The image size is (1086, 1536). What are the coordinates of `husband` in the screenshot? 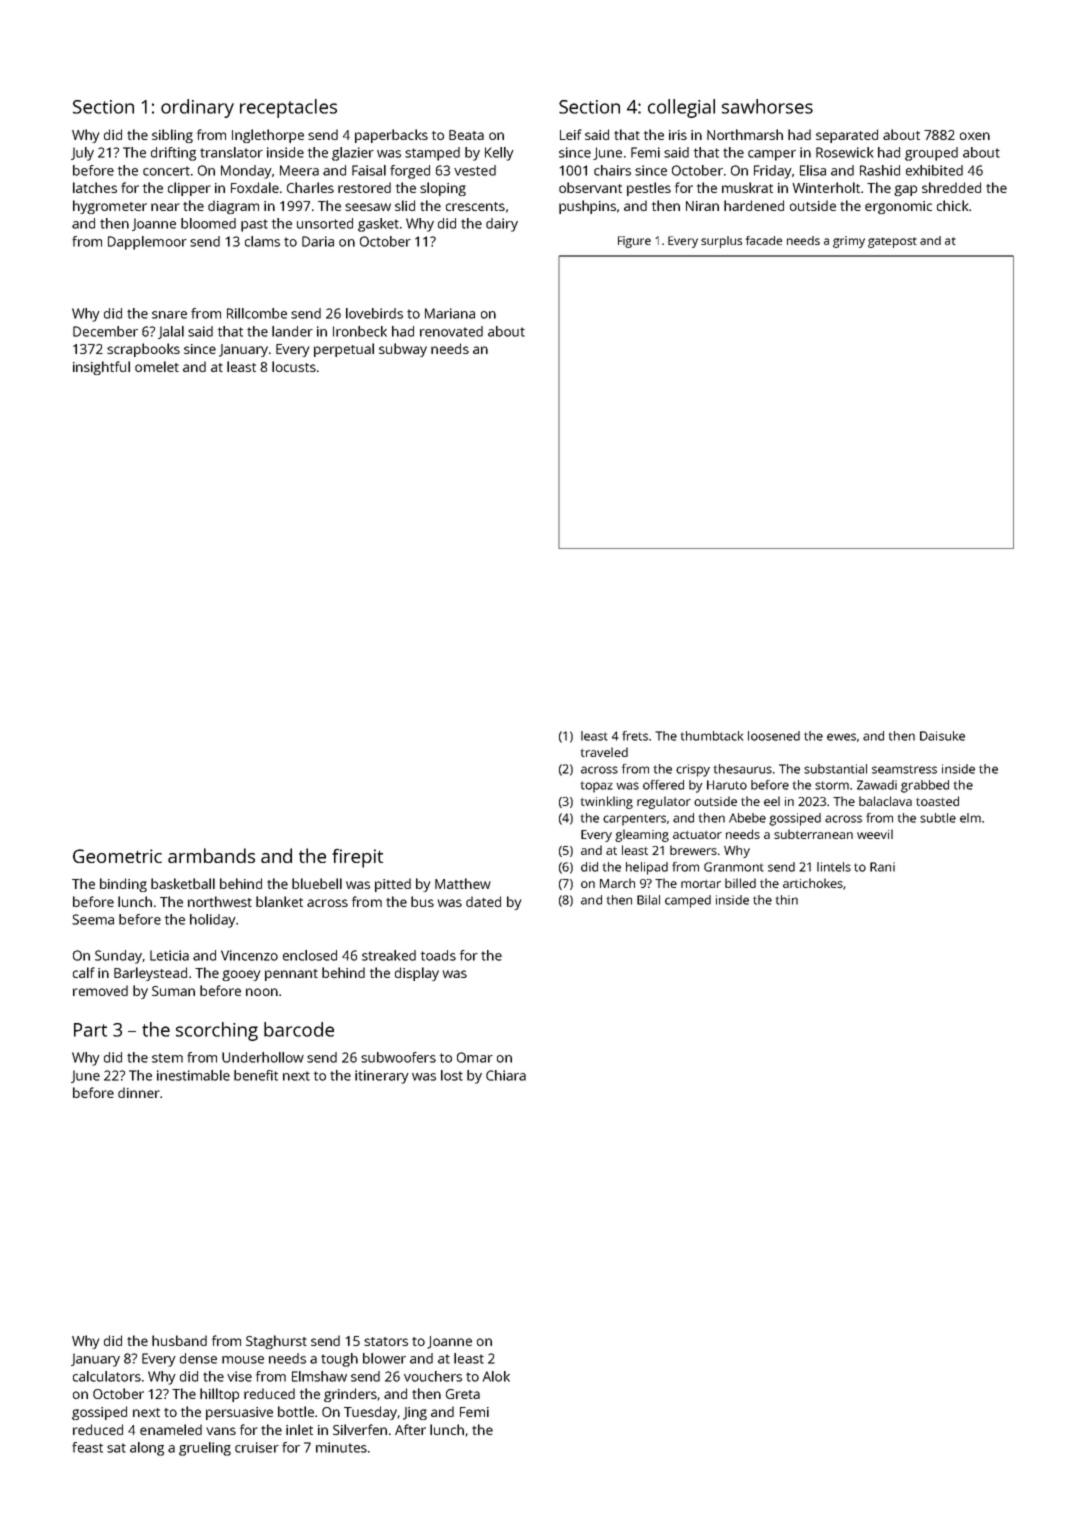 It's located at (179, 1340).
